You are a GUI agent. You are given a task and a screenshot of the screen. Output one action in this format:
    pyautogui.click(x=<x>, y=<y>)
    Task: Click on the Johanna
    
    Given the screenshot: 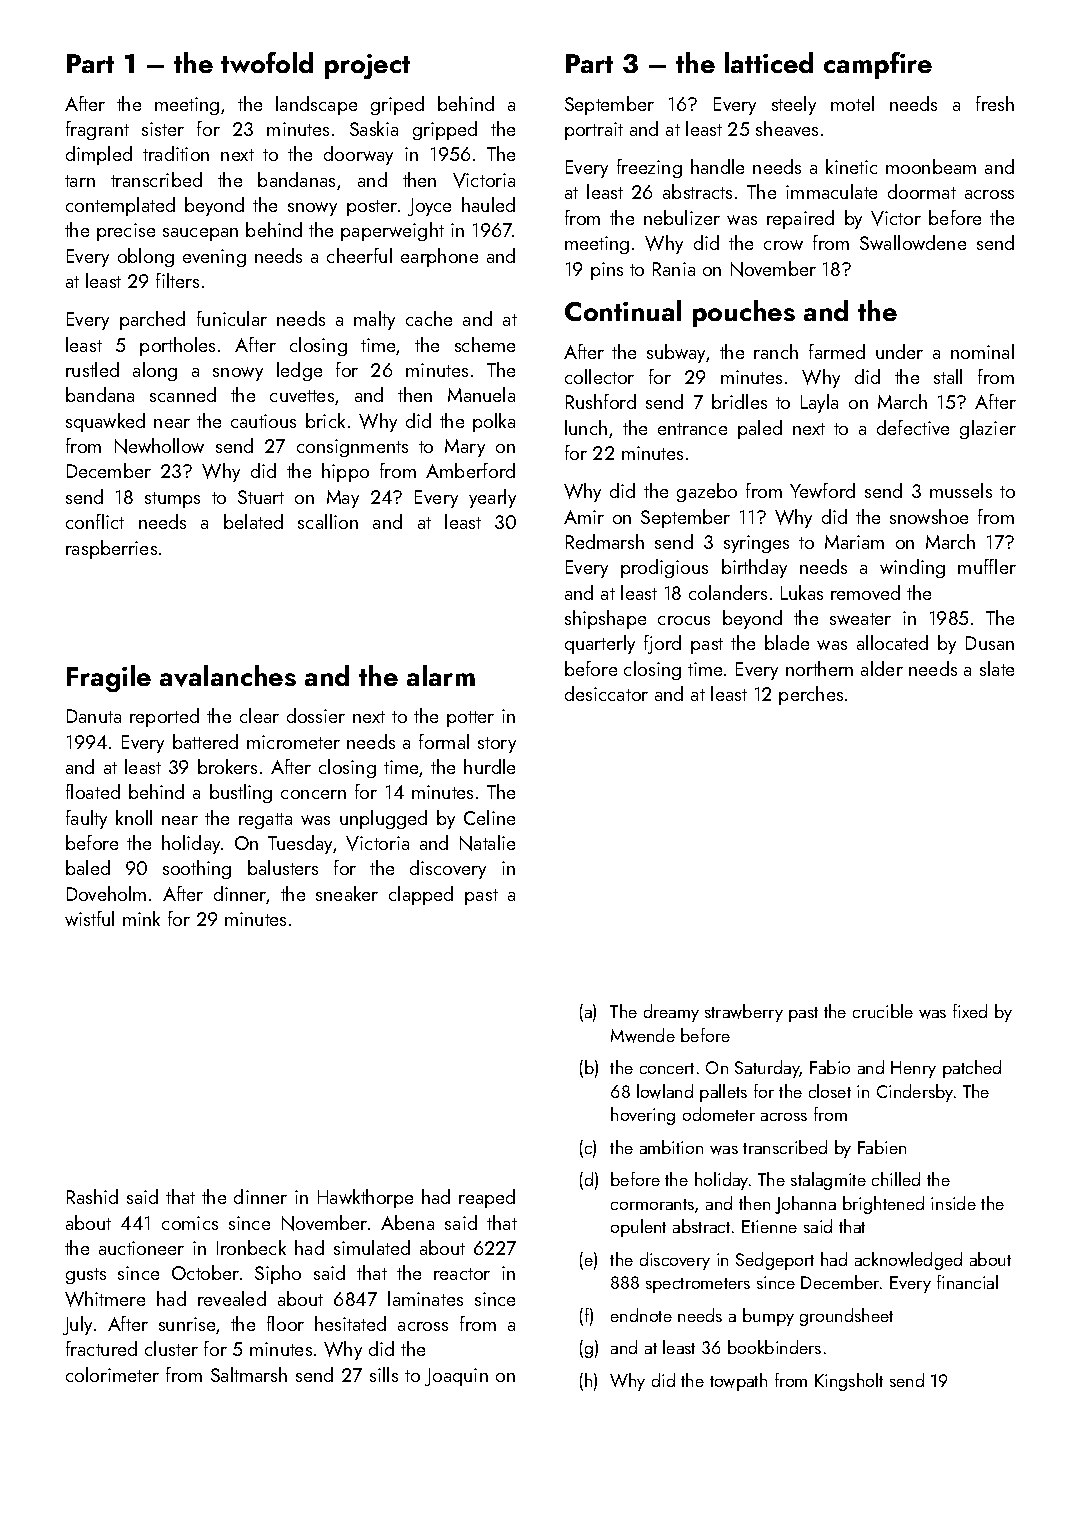 What is the action you would take?
    pyautogui.click(x=805, y=1205)
